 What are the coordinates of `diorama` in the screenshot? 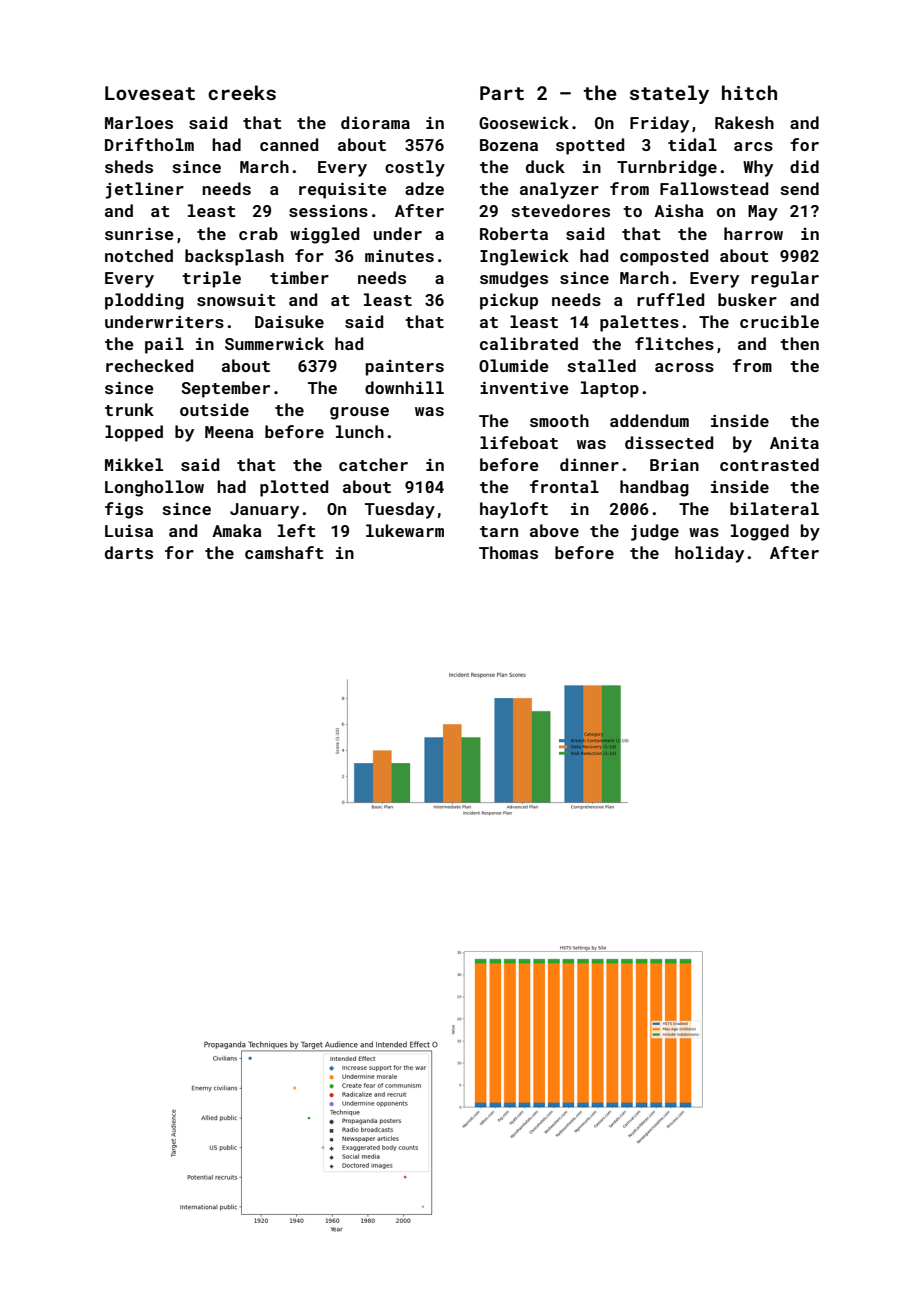 It's located at (375, 122).
